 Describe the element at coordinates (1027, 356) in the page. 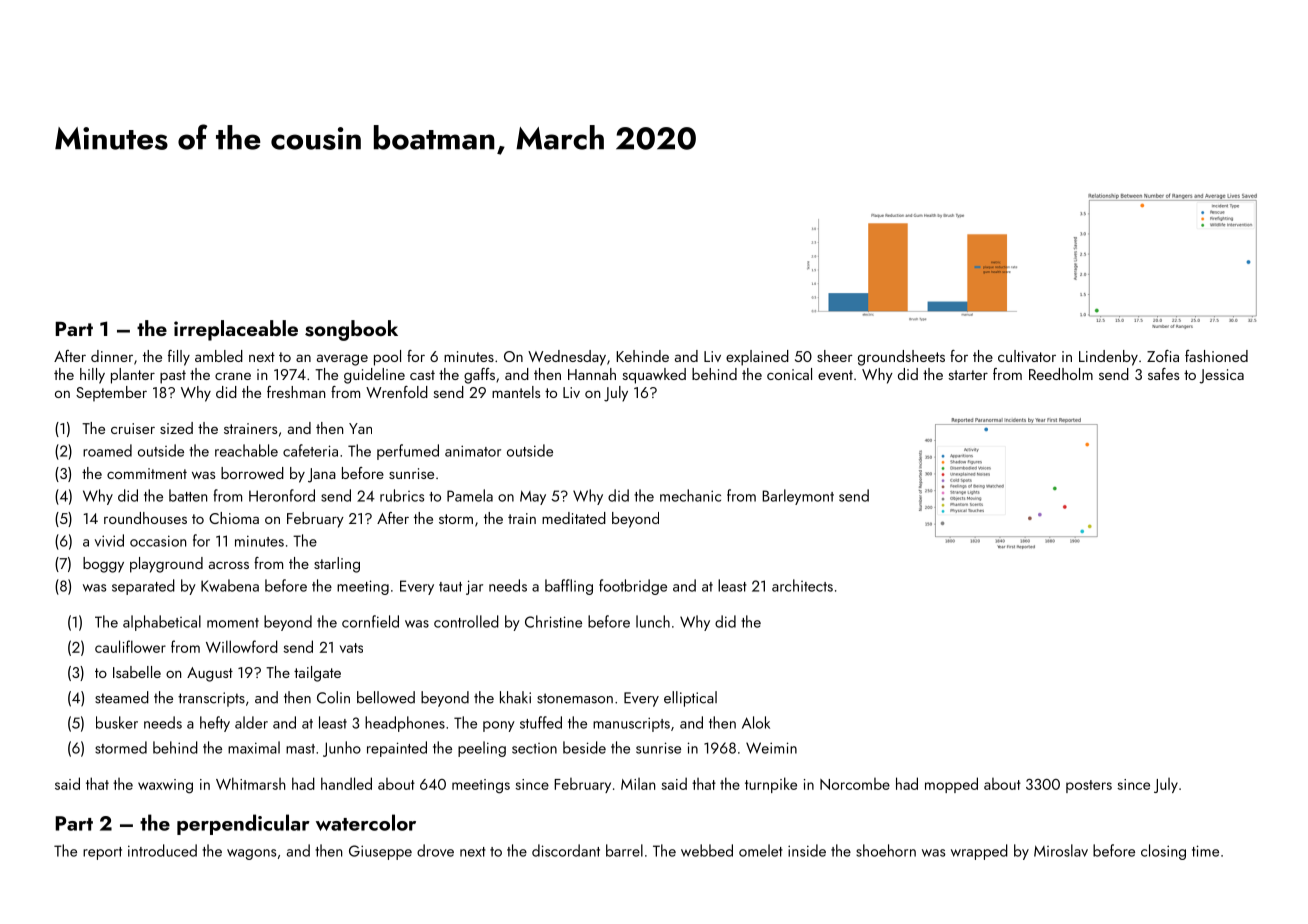

I see `cultivator` at that location.
